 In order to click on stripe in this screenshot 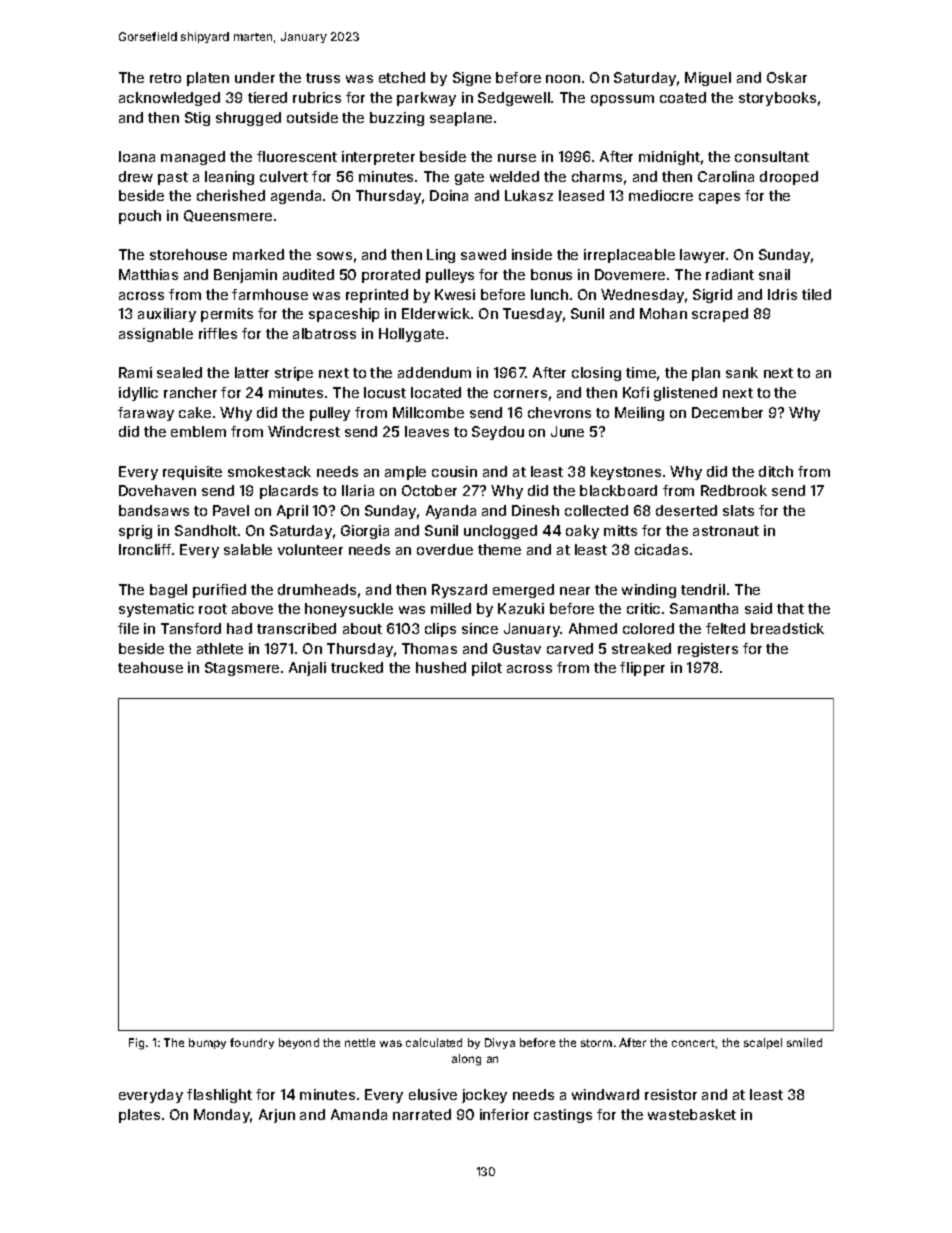, I will do `click(294, 374)`.
